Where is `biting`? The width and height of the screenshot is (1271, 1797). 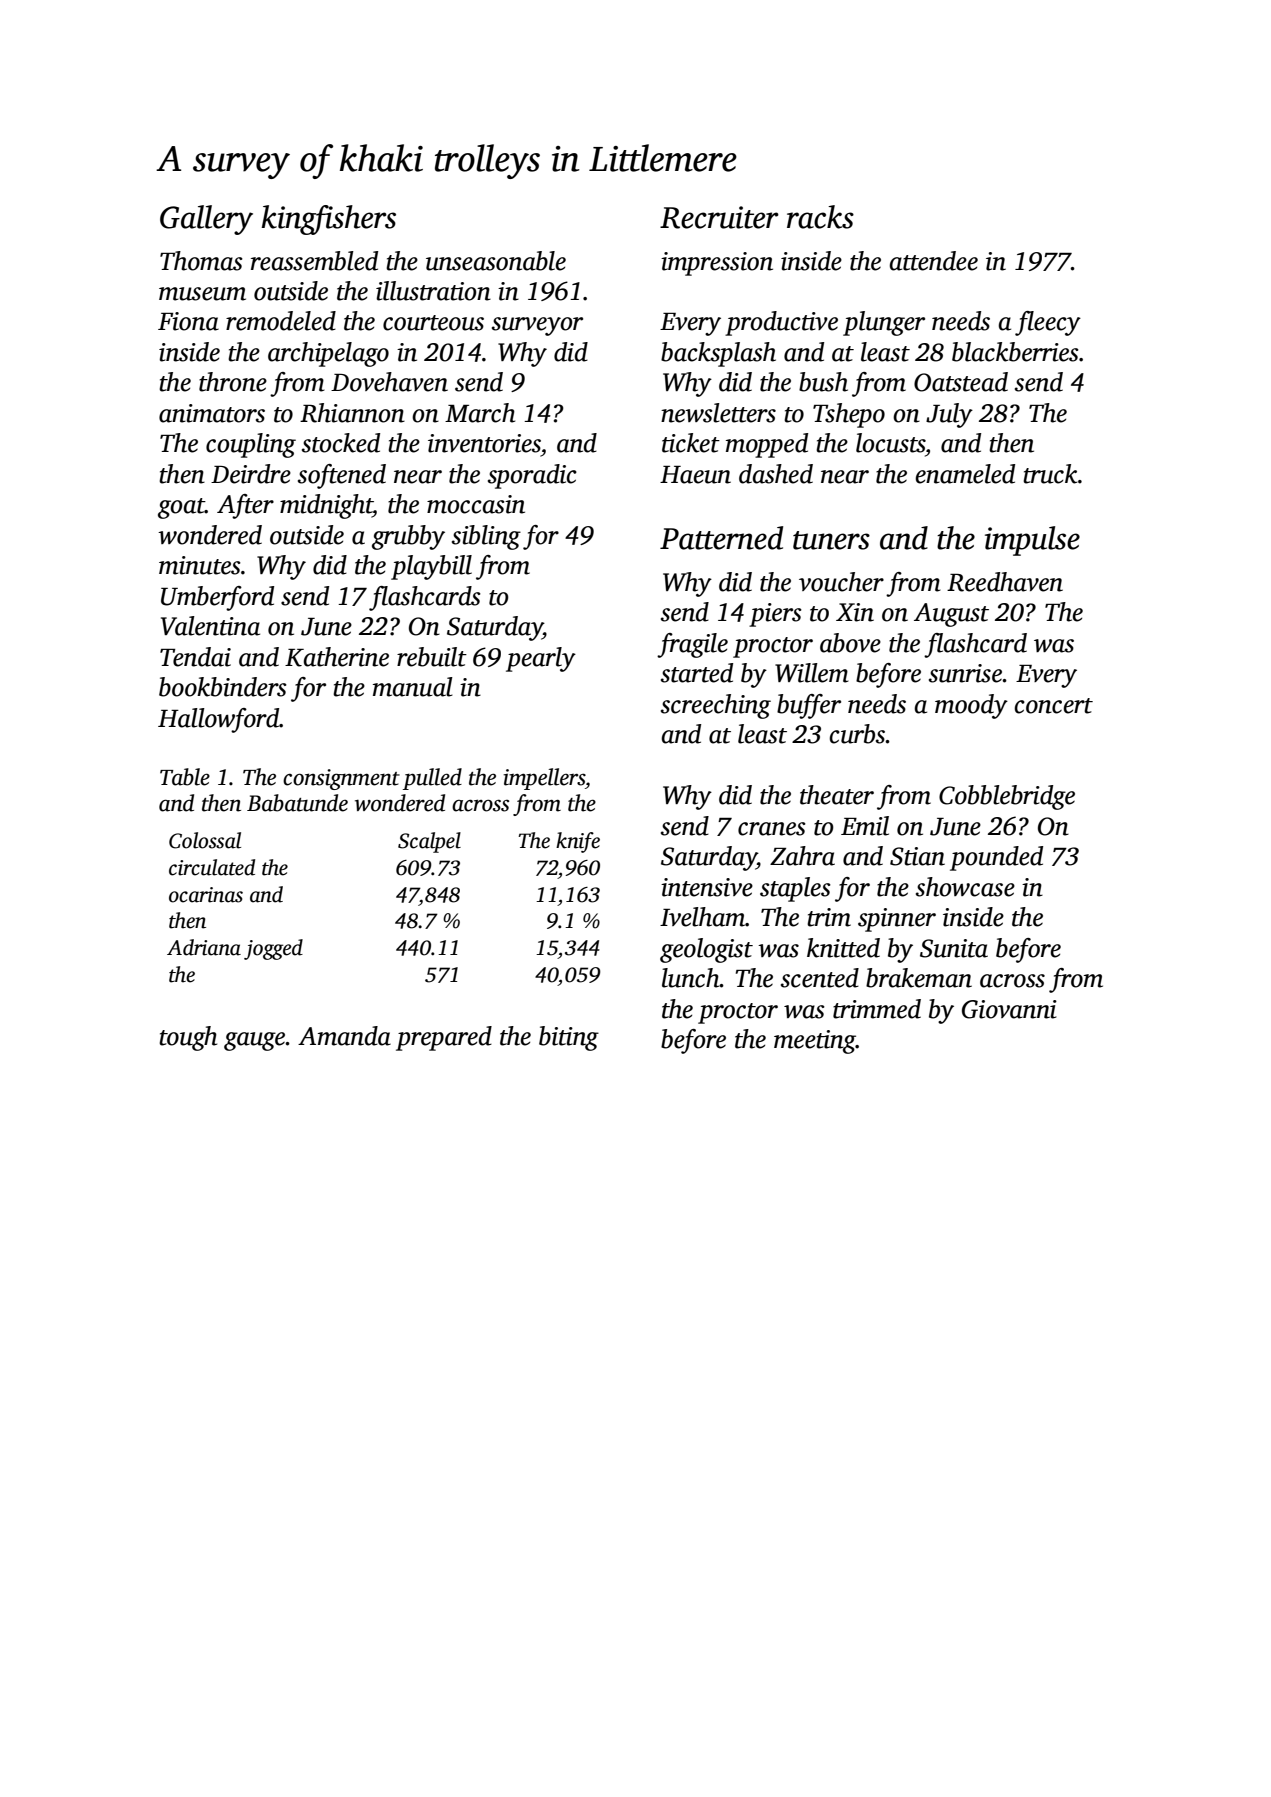 biting is located at coordinates (569, 1038).
